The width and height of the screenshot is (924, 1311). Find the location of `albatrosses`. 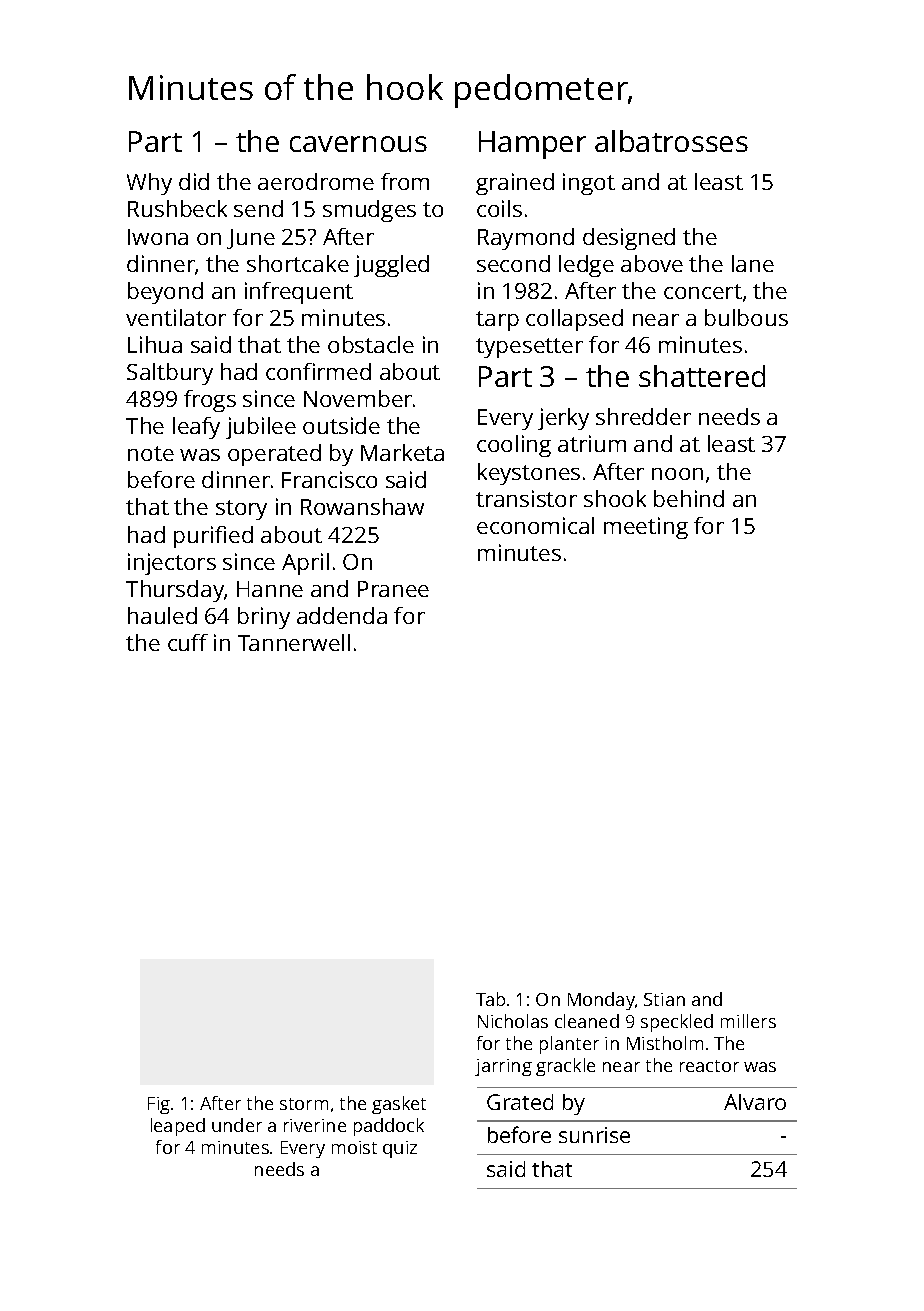

albatrosses is located at coordinates (671, 141).
